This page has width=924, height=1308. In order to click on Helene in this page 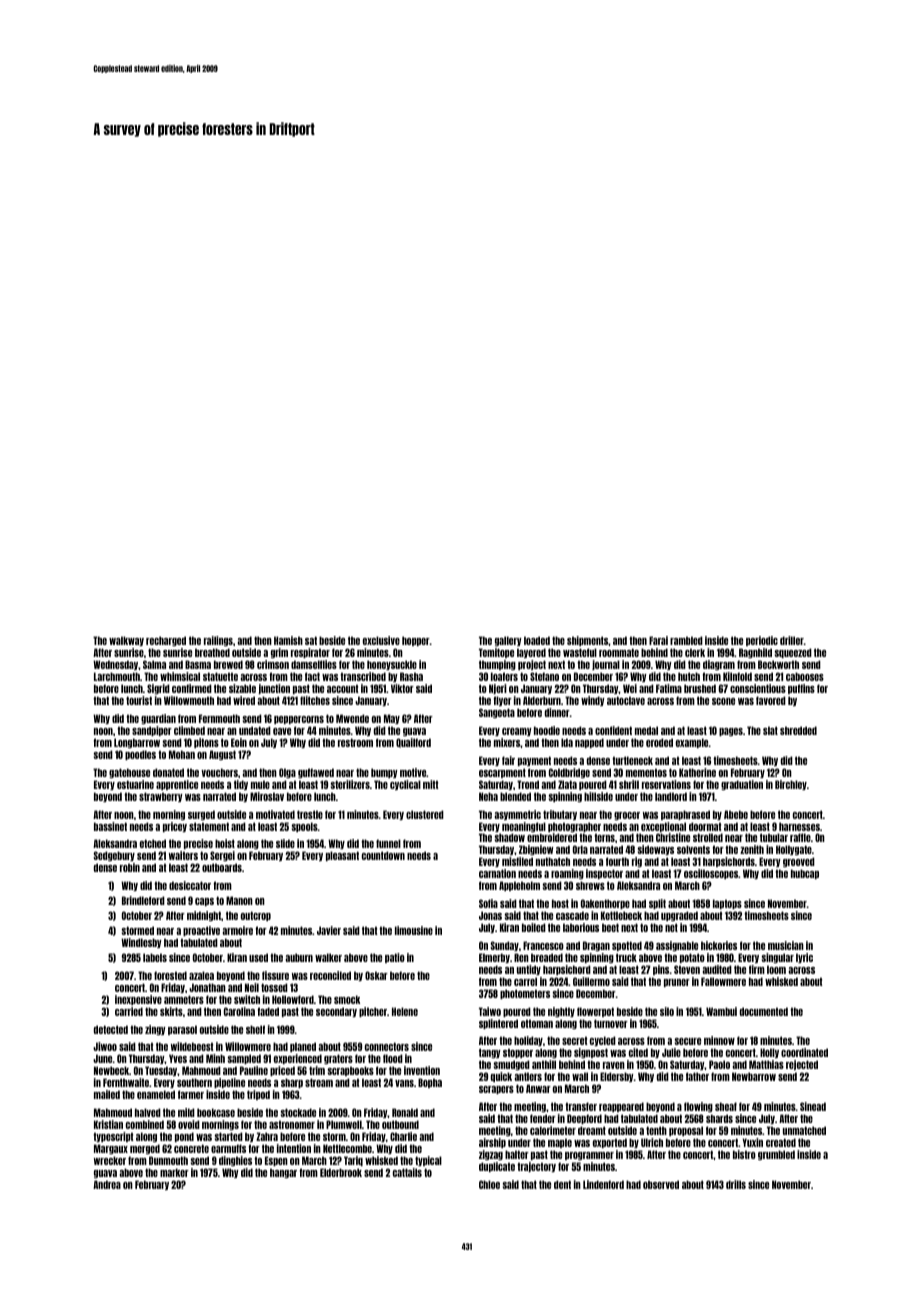, I will do `click(405, 1011)`.
